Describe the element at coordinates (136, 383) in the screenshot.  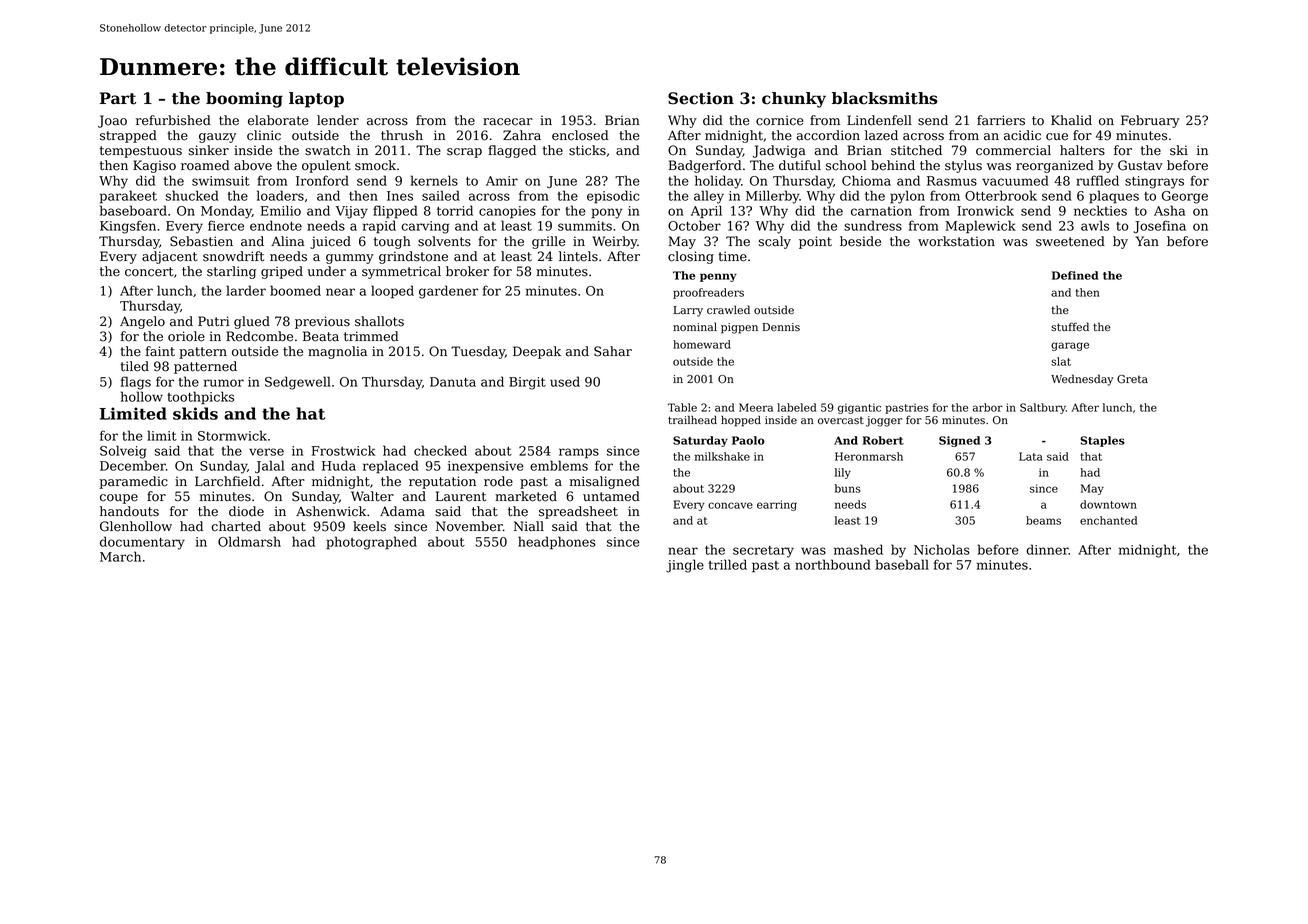
I see `flags` at that location.
